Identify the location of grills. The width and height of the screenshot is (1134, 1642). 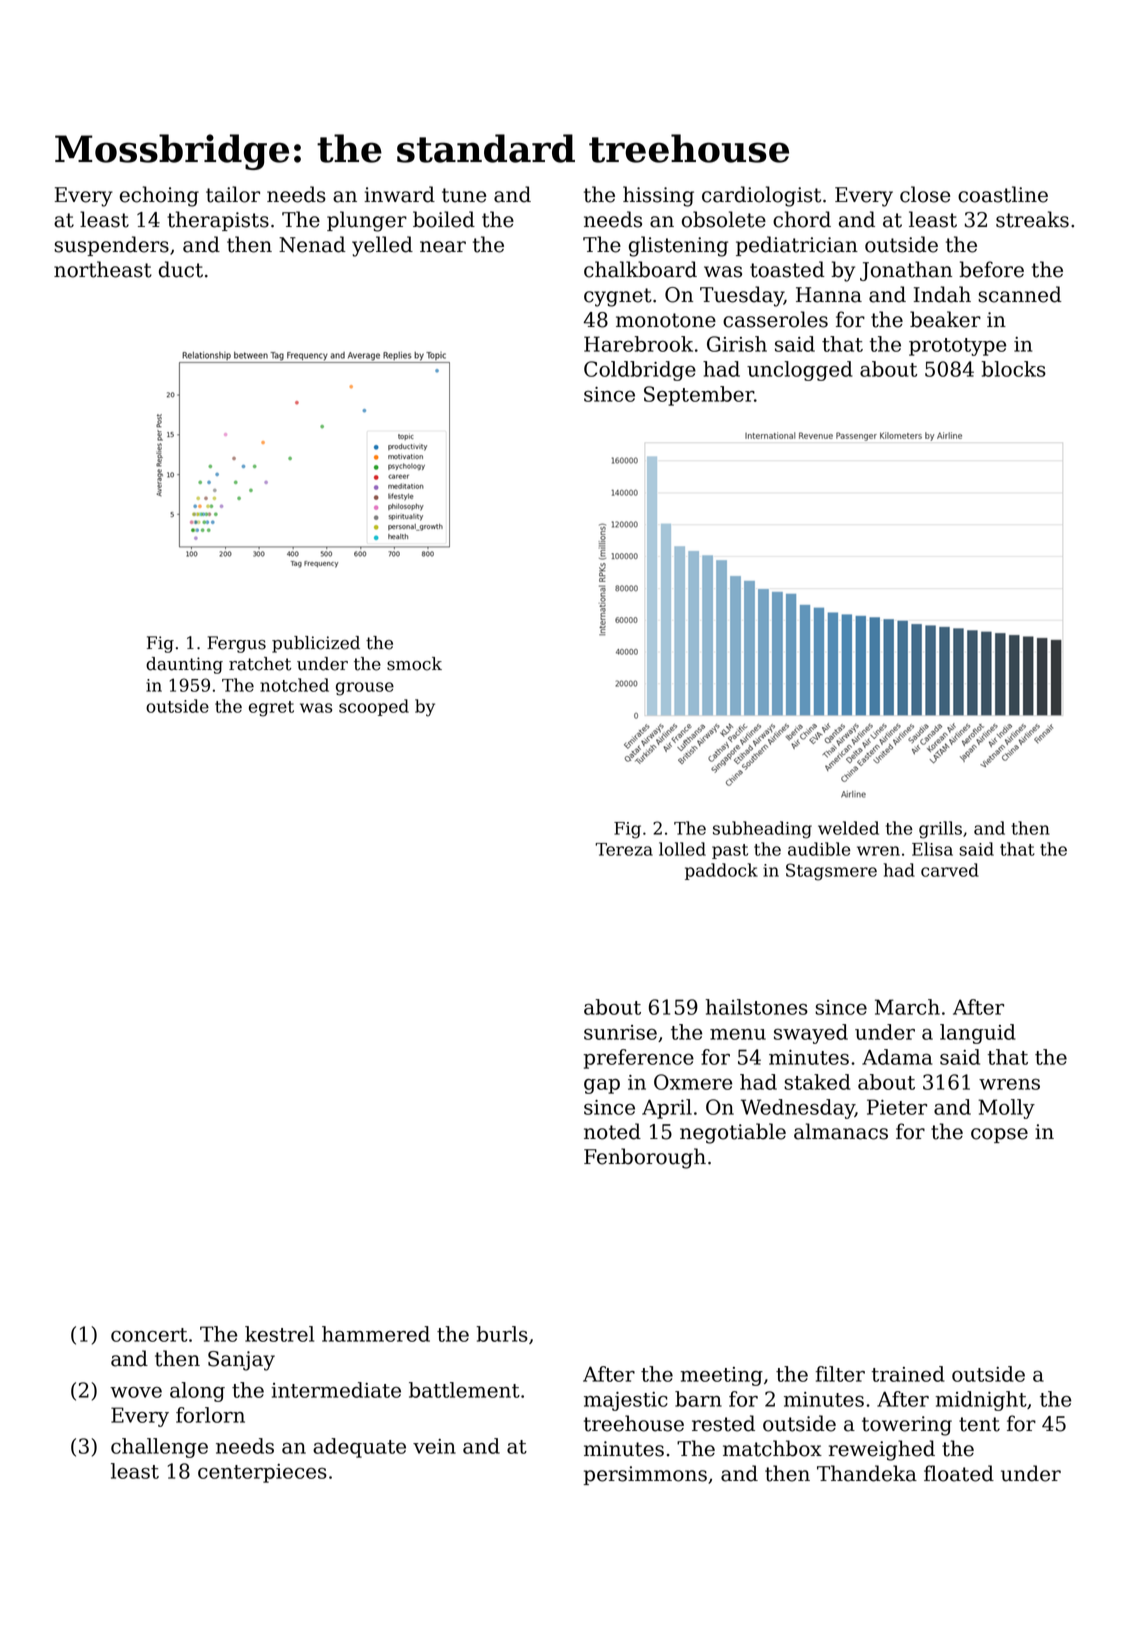
(940, 830).
